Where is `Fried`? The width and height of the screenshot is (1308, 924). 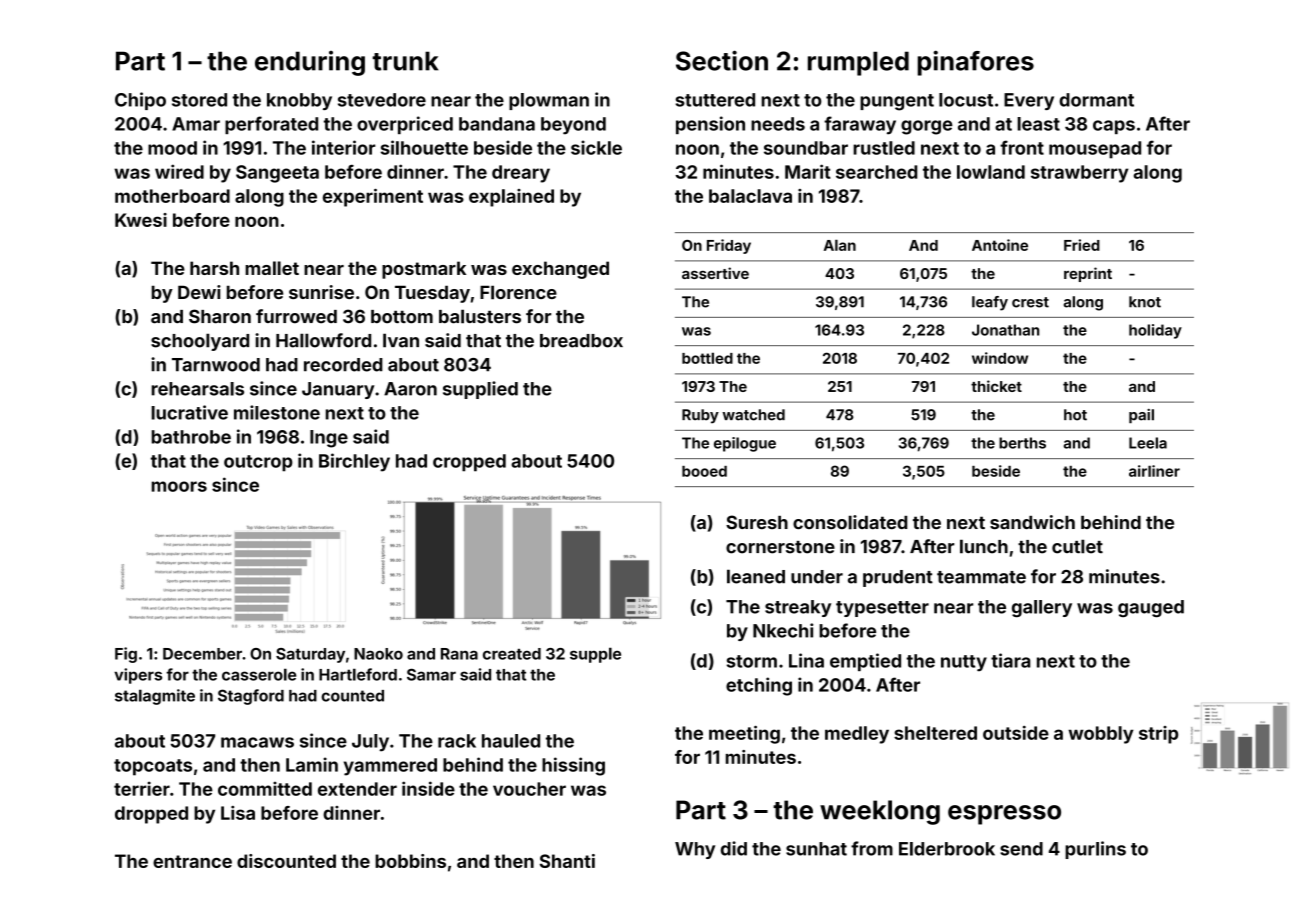 Fried is located at coordinates (1082, 245).
